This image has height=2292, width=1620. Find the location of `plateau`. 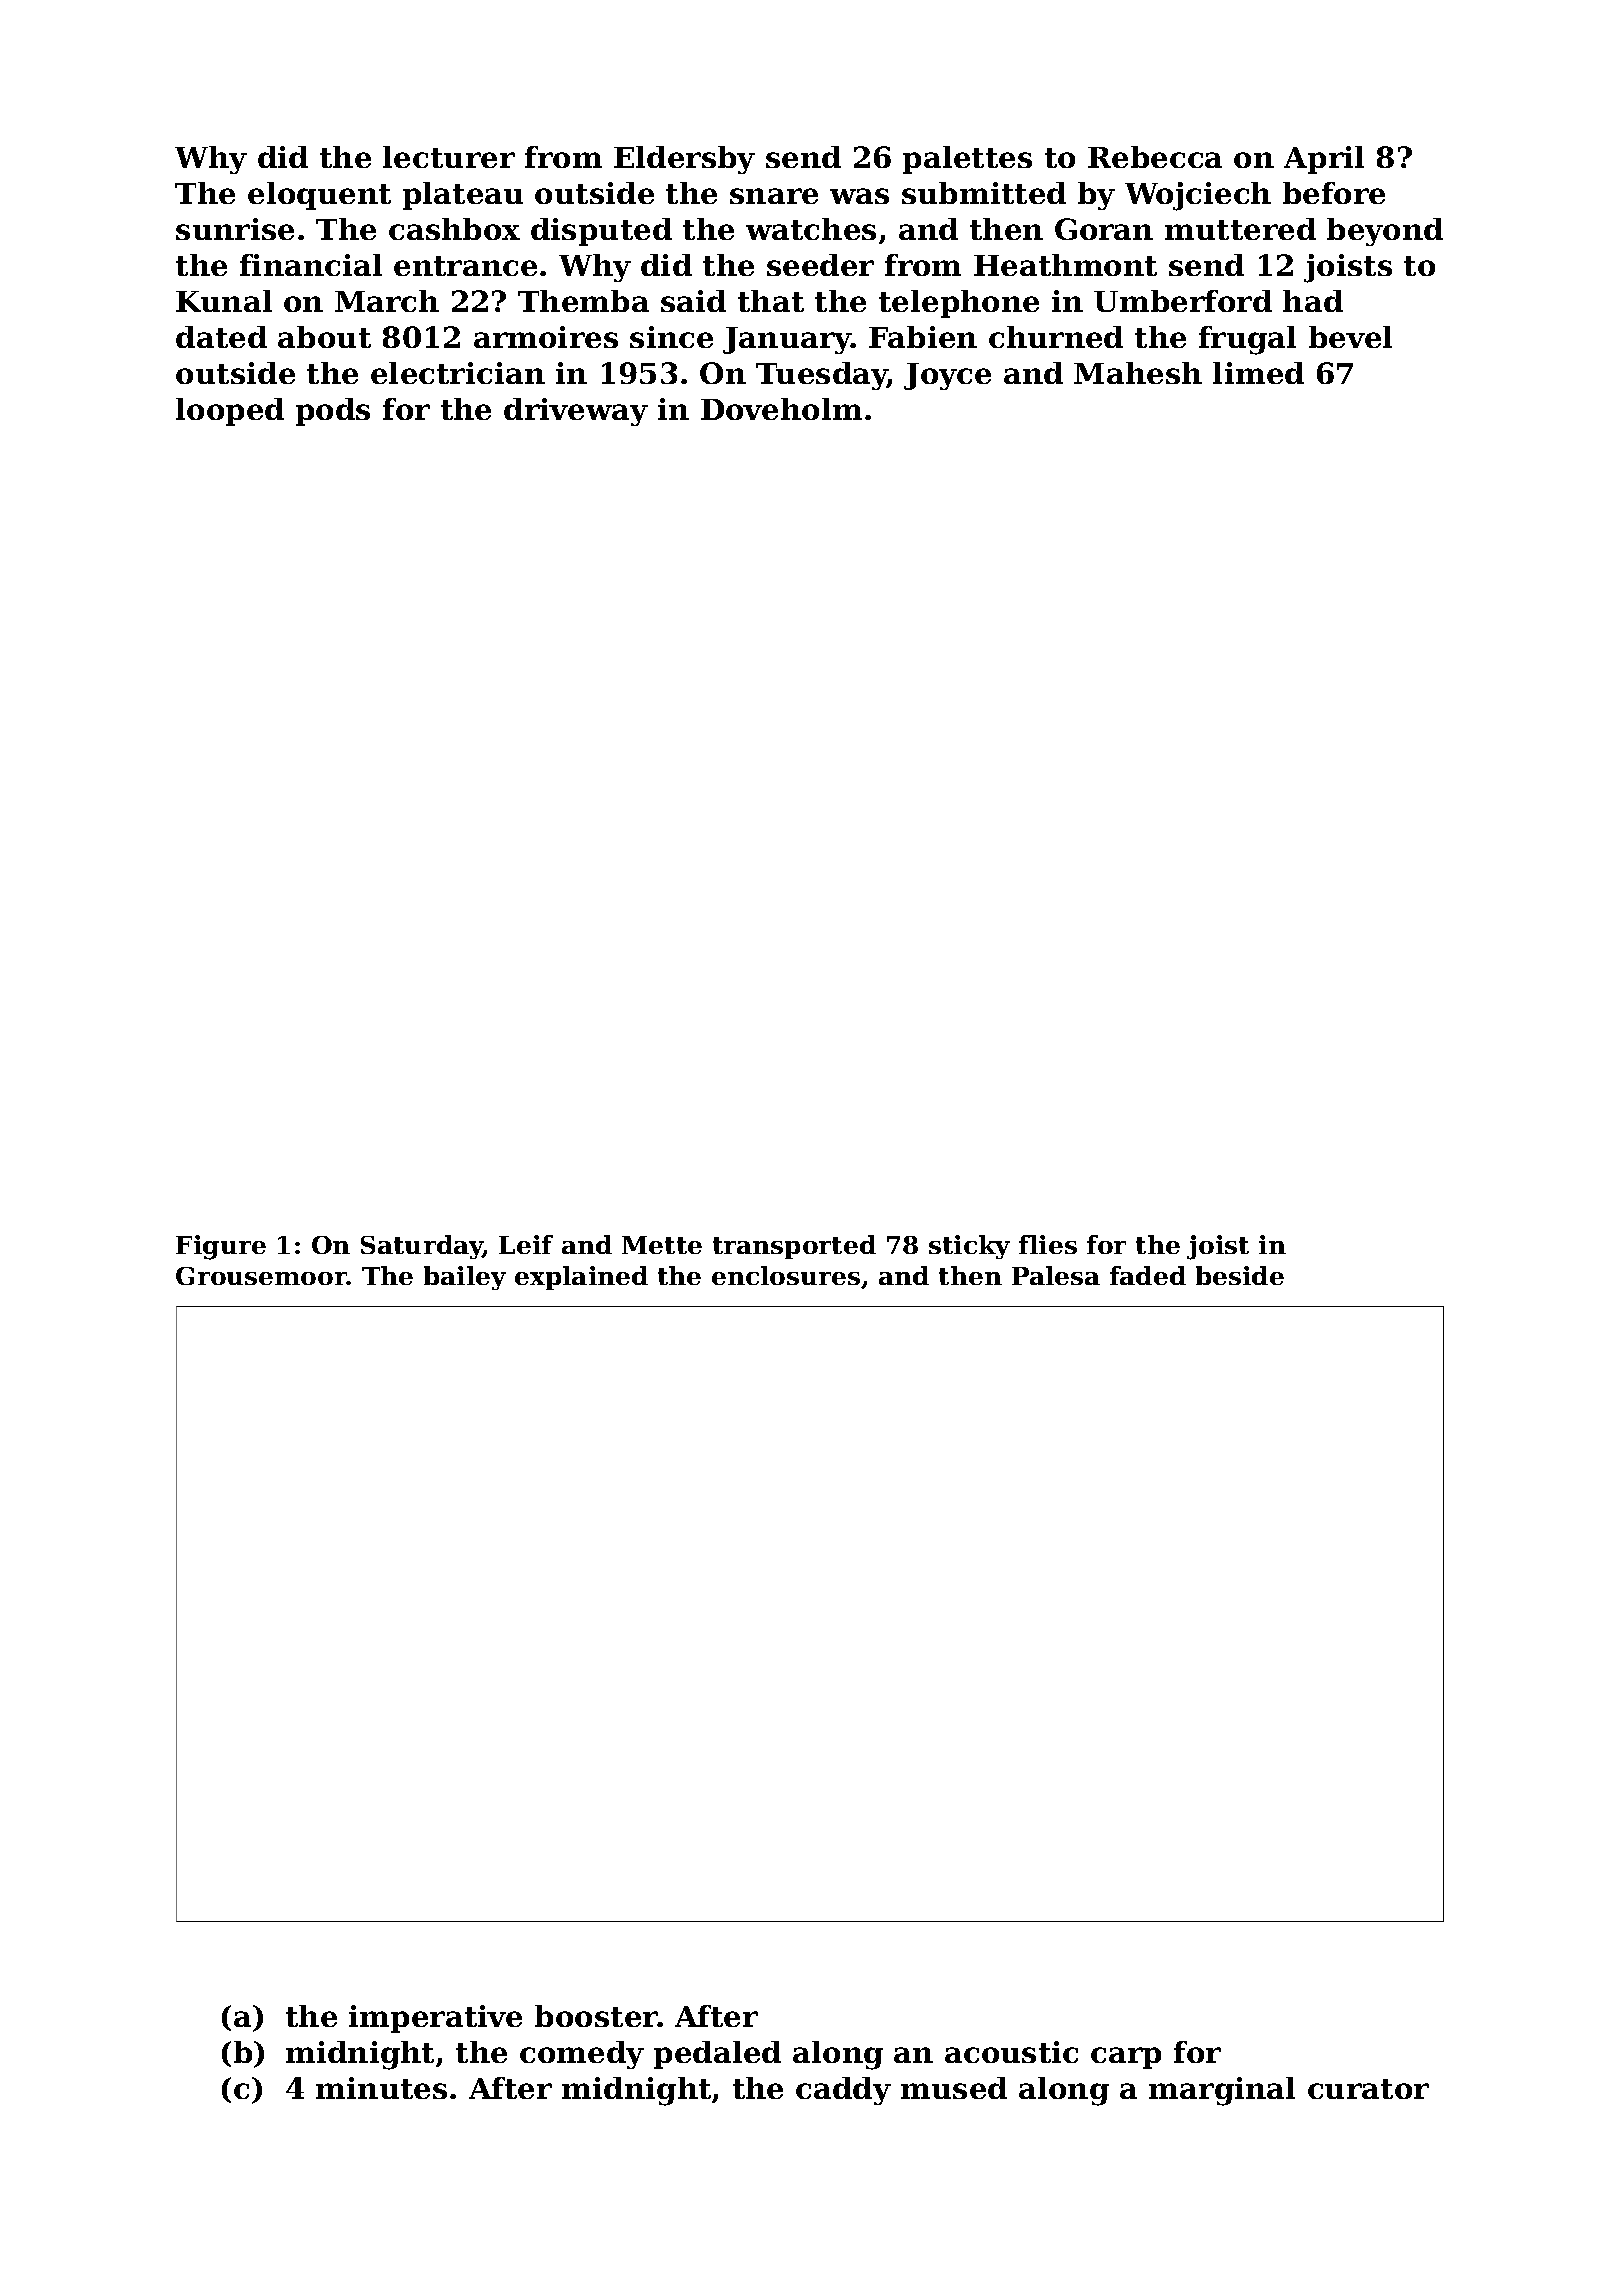

plateau is located at coordinates (463, 196).
